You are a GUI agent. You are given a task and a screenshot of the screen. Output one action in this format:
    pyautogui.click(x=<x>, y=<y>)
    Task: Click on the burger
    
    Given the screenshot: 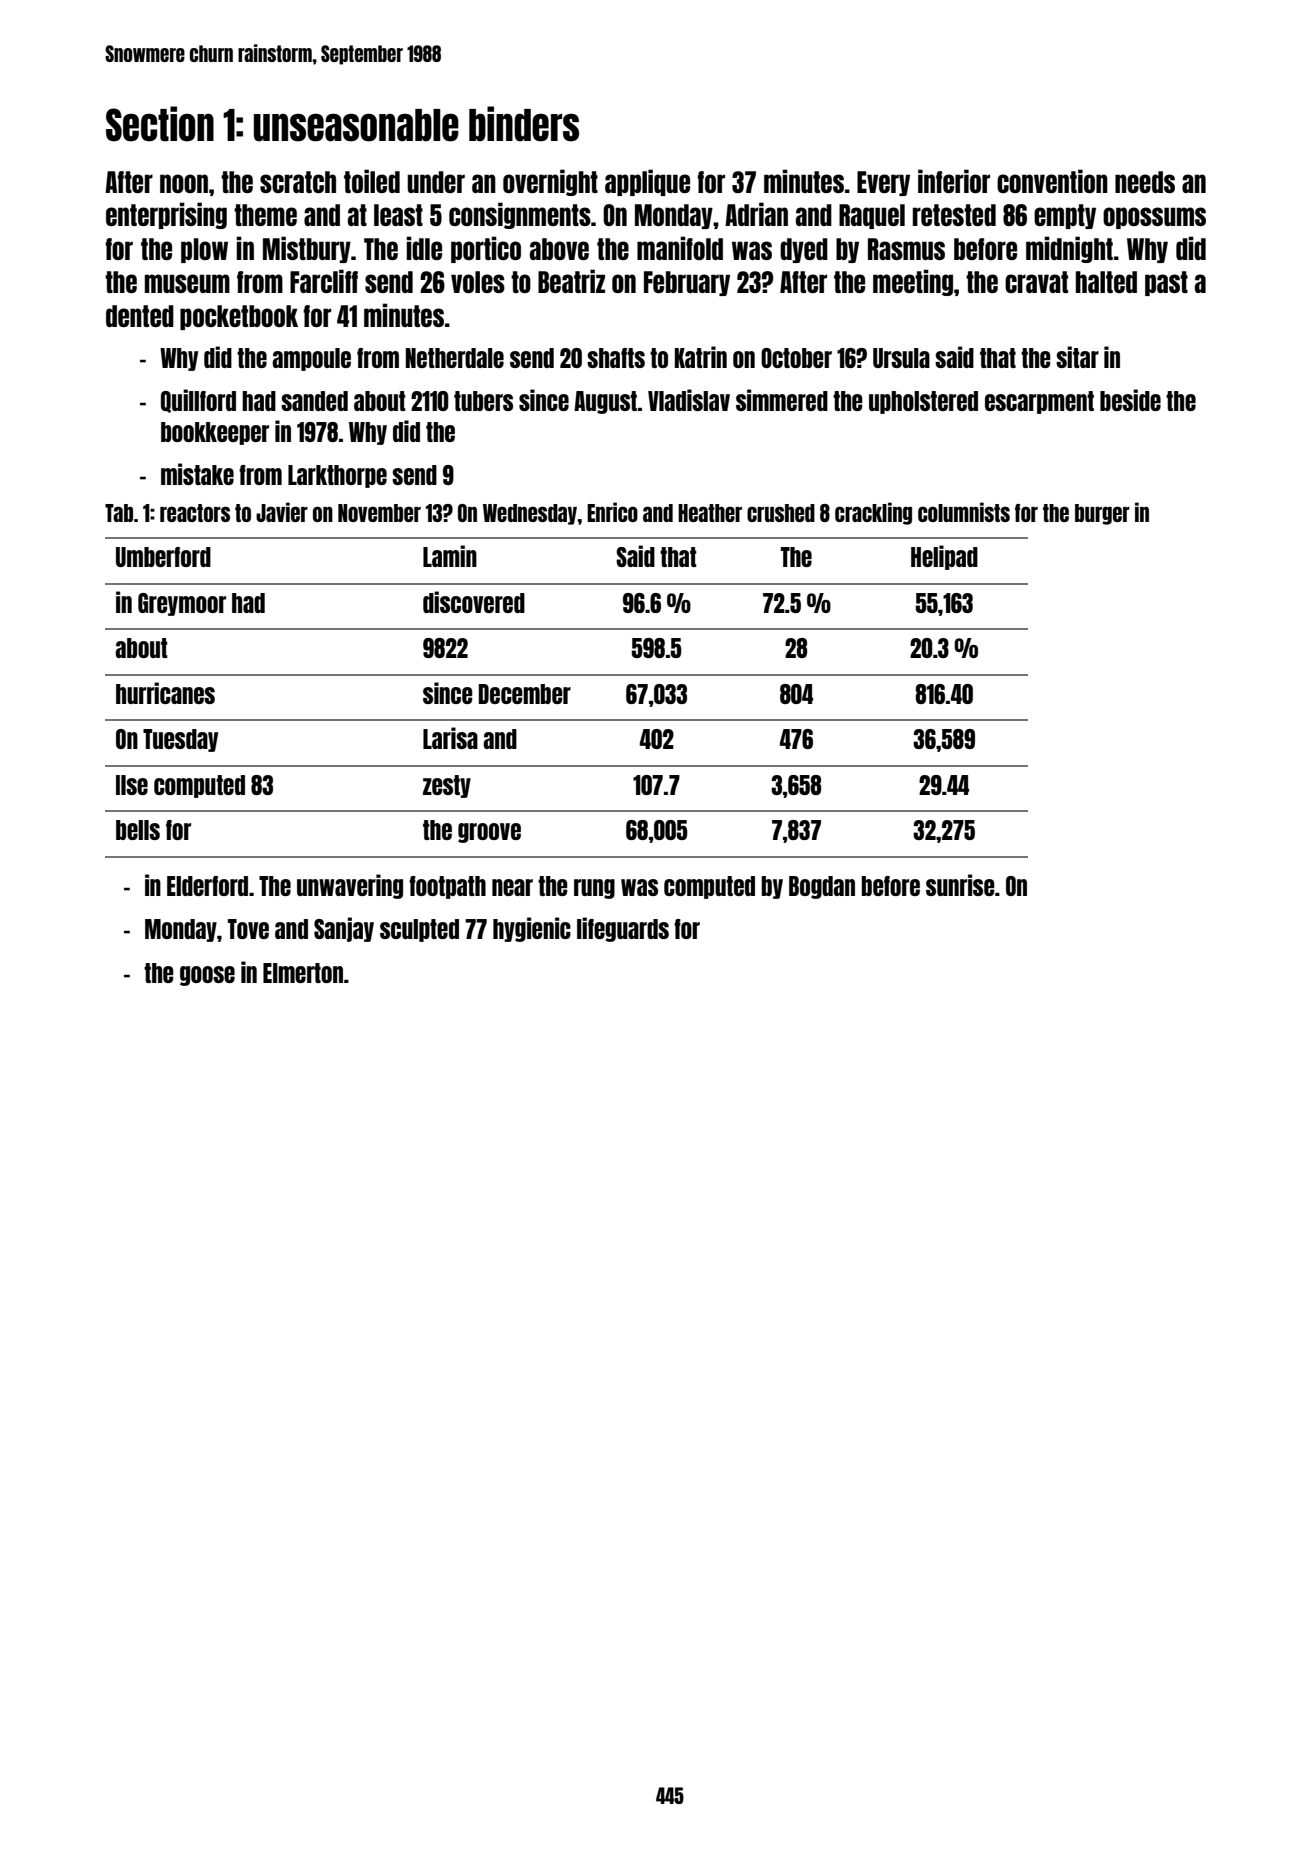 What is the action you would take?
    pyautogui.click(x=1102, y=514)
